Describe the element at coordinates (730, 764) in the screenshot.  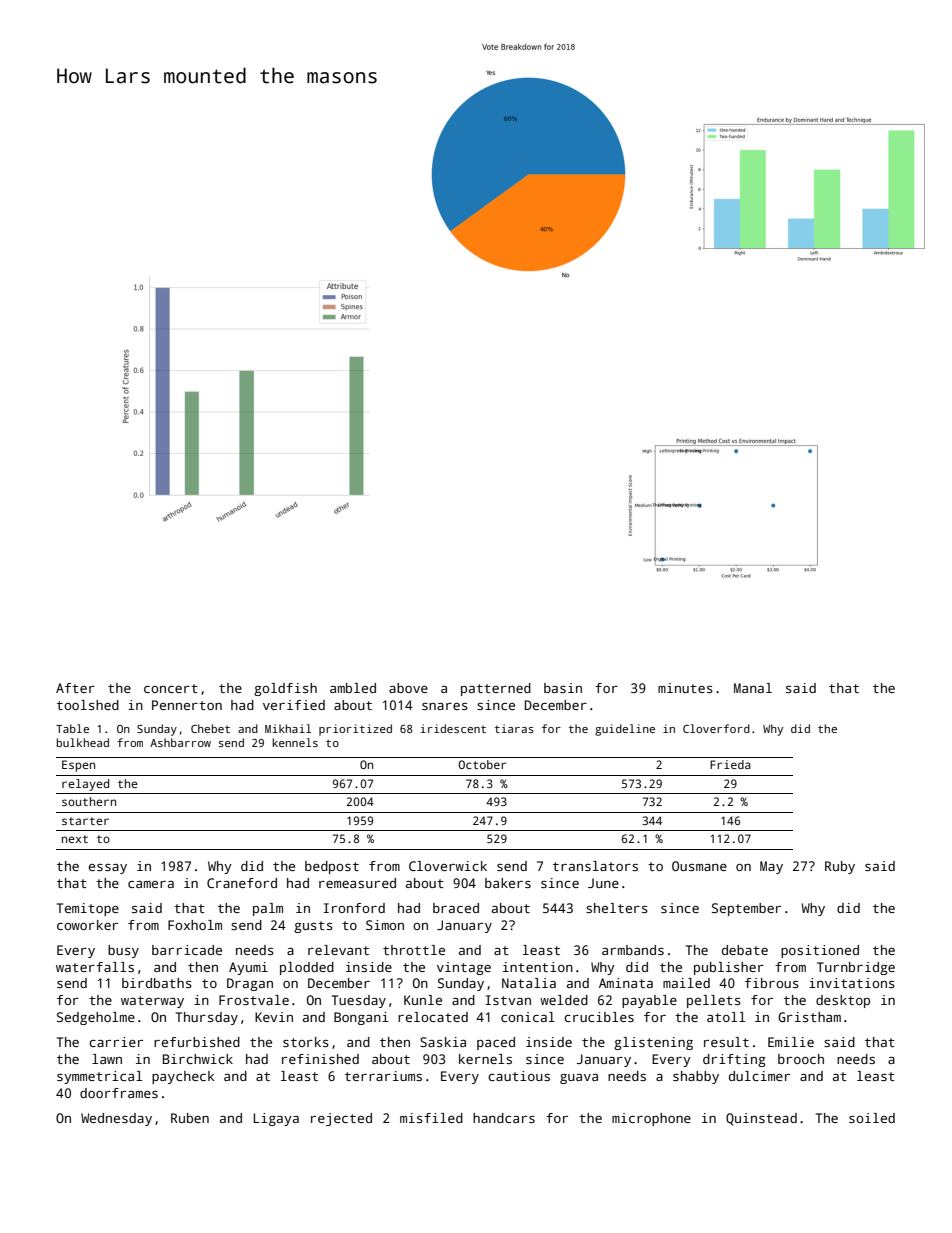
I see `Frieda` at that location.
